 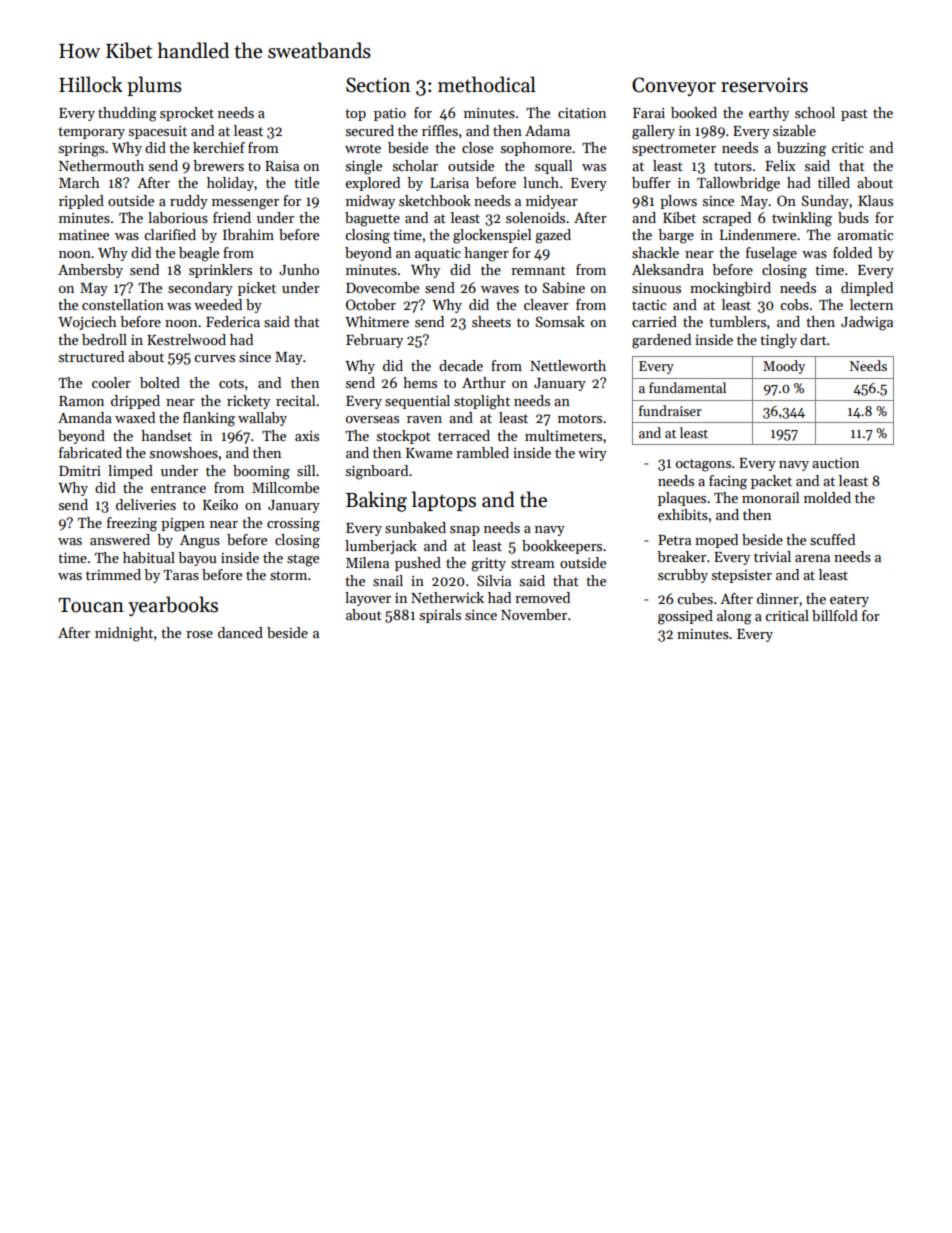 I want to click on molded, so click(x=827, y=497).
